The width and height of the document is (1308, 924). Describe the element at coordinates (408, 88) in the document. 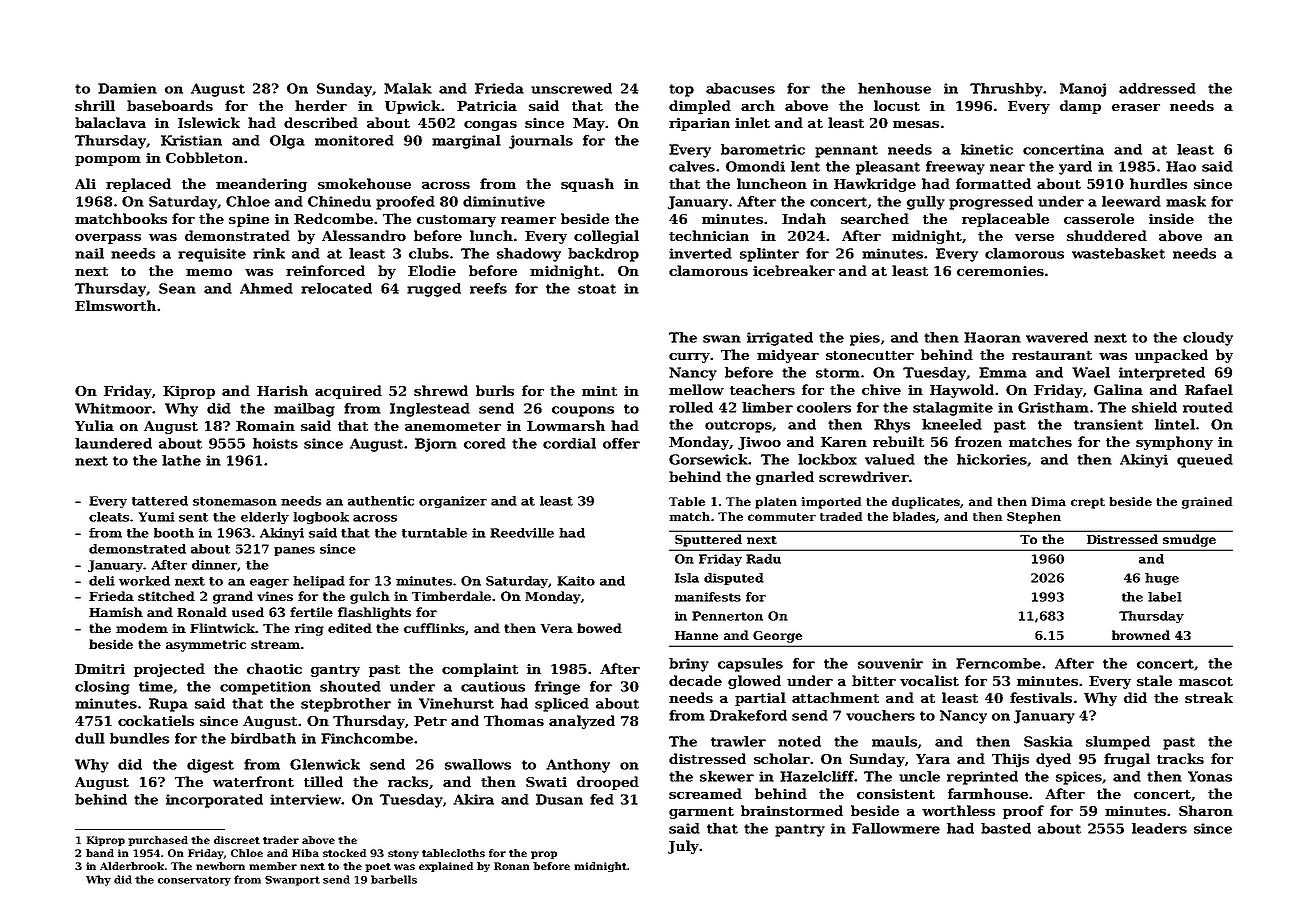

I see `Malak` at that location.
